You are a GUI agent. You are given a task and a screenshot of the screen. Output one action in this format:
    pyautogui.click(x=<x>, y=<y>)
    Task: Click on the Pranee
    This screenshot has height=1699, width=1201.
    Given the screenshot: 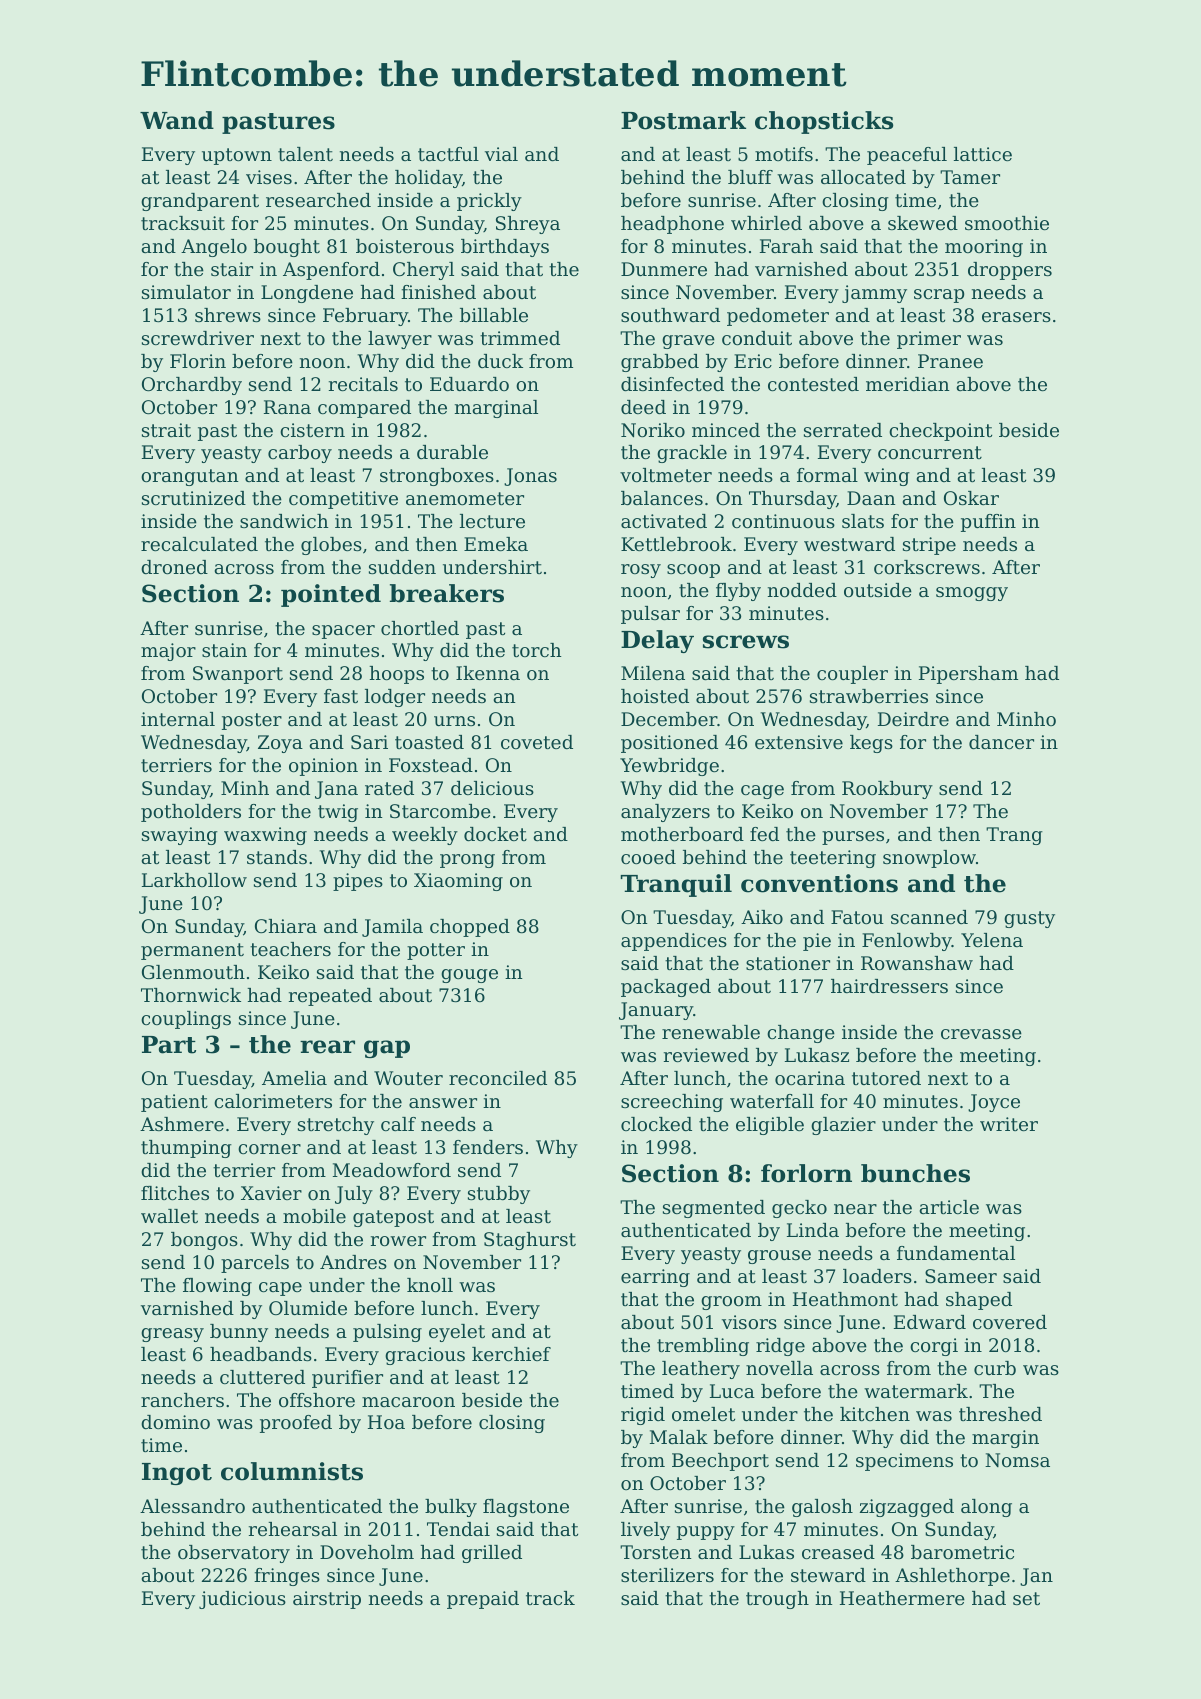 What is the action you would take?
    pyautogui.click(x=950, y=361)
